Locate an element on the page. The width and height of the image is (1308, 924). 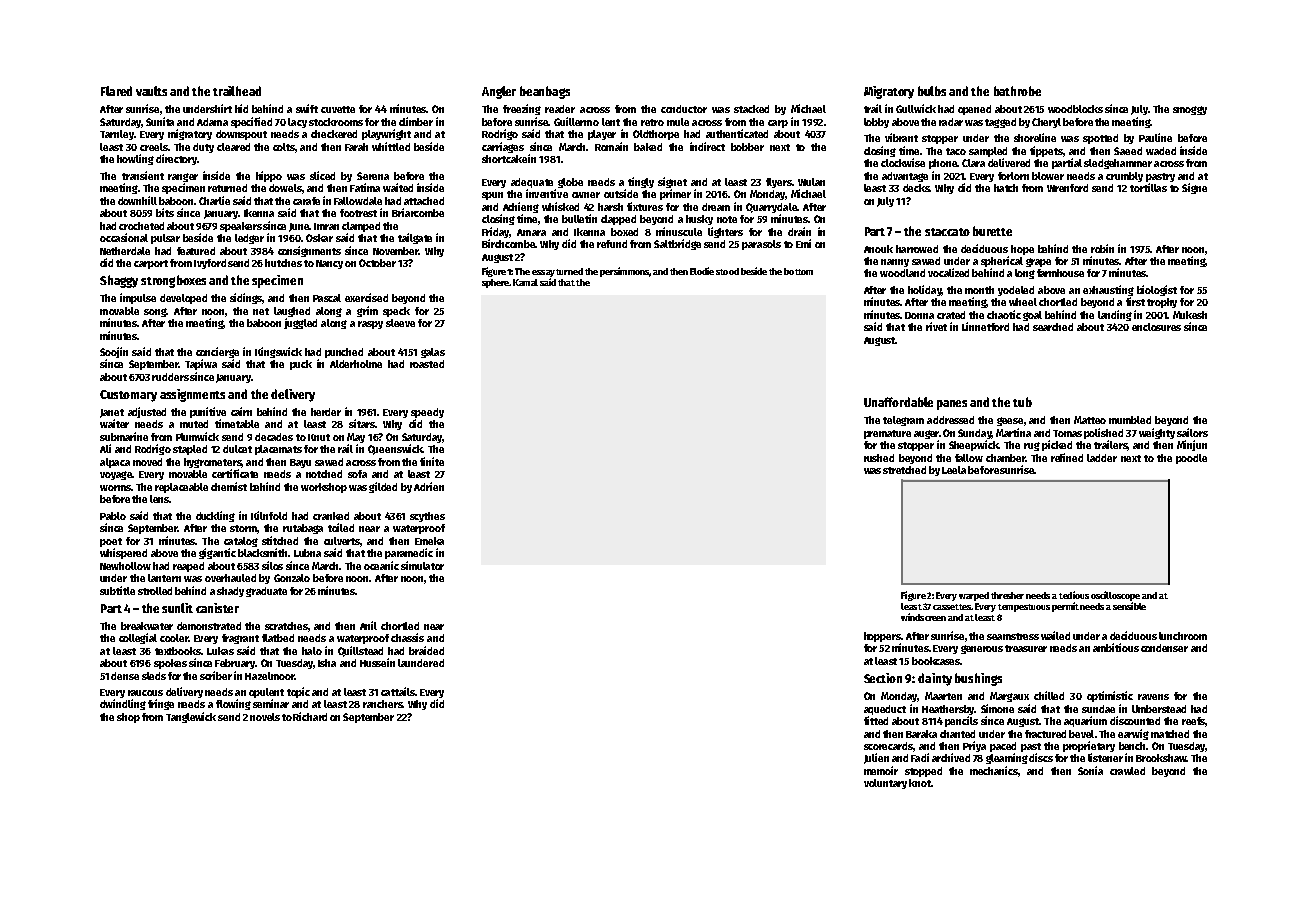
stood is located at coordinates (727, 271).
